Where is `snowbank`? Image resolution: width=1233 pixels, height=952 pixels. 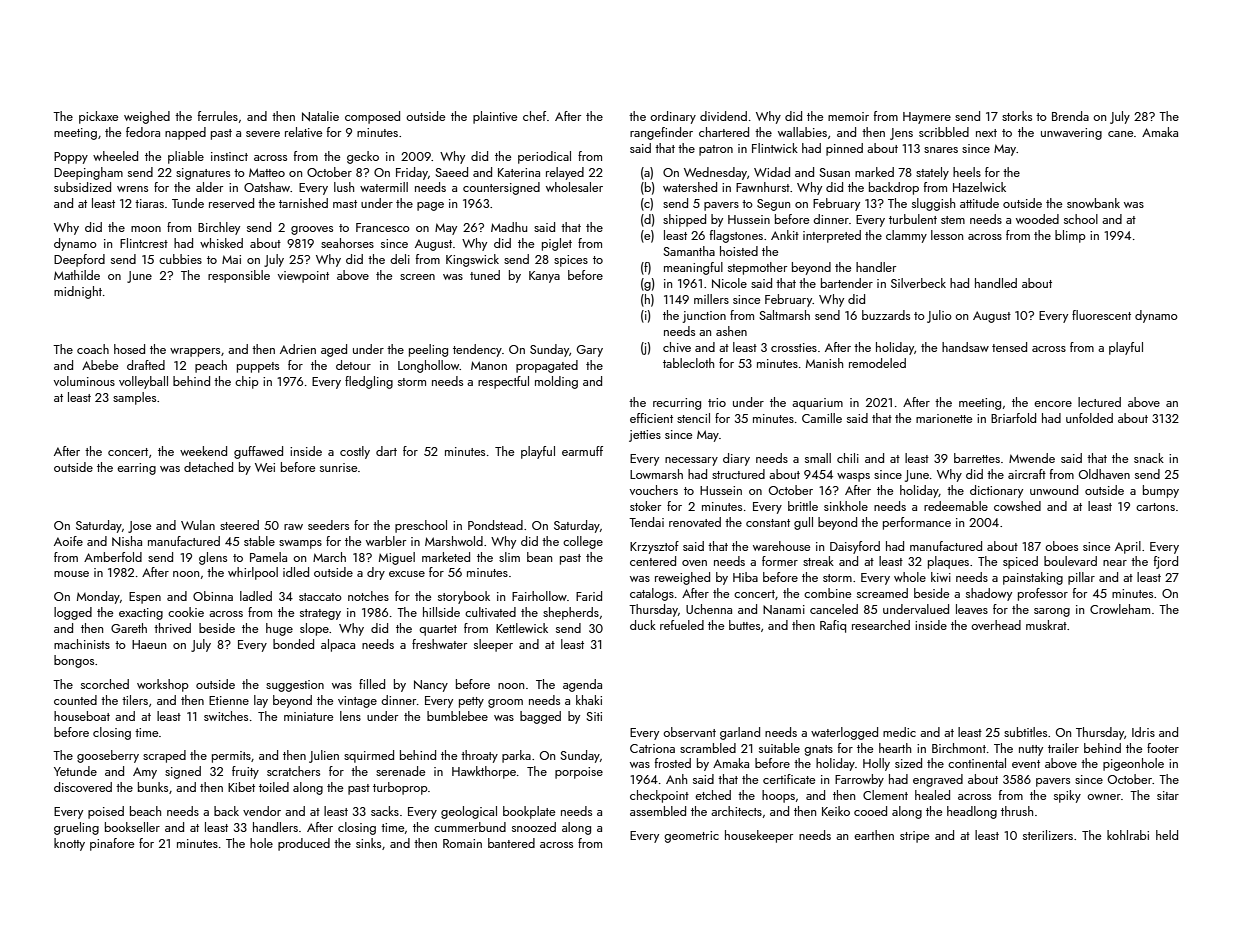
snowbank is located at coordinates (1093, 203).
